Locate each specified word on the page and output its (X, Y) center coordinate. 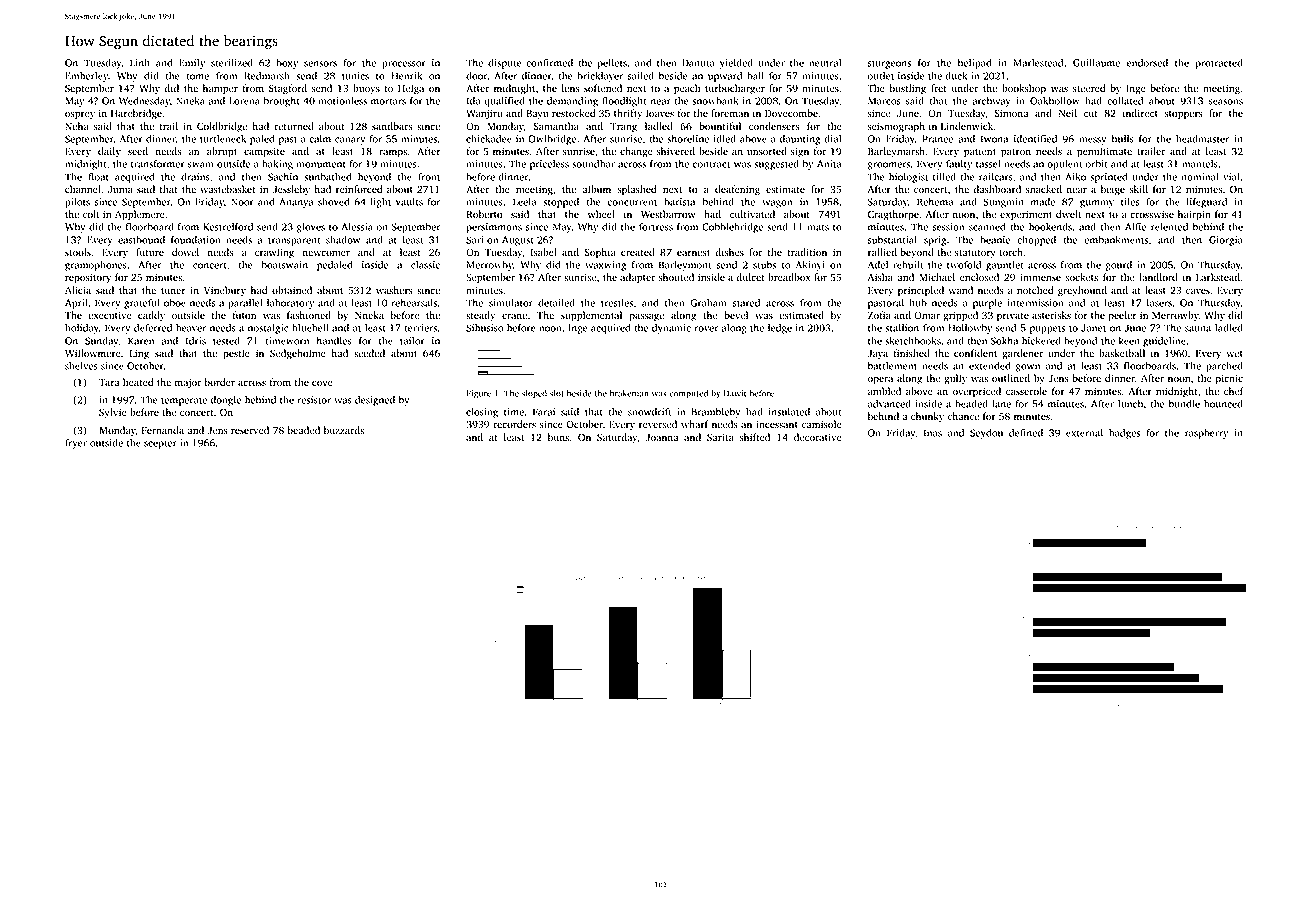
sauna (1198, 329)
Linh (140, 63)
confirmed (549, 63)
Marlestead (1038, 63)
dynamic (671, 329)
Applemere (140, 215)
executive (110, 315)
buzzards (344, 430)
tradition (807, 252)
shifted (755, 437)
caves (1198, 291)
